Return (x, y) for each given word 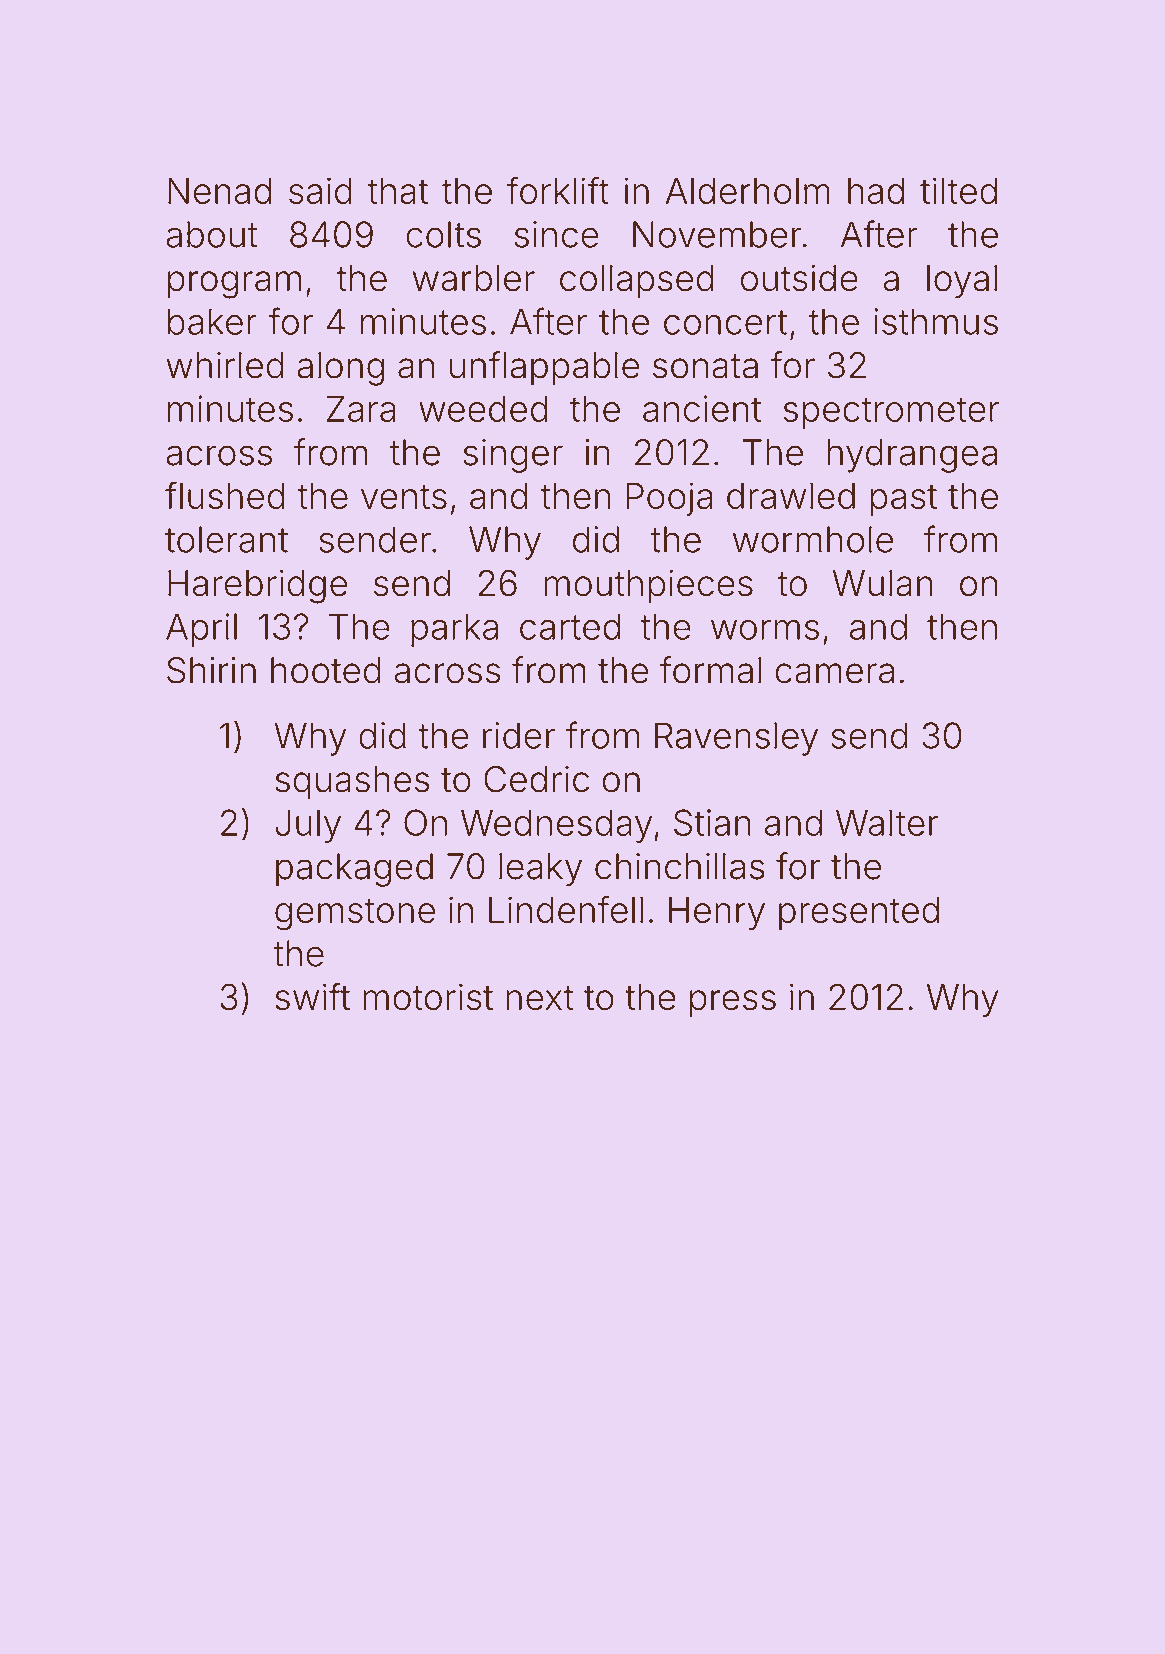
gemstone (355, 914)
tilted (958, 190)
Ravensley (736, 739)
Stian (712, 822)
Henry (717, 913)
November (717, 234)
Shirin (211, 670)
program (234, 285)
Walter (887, 822)
